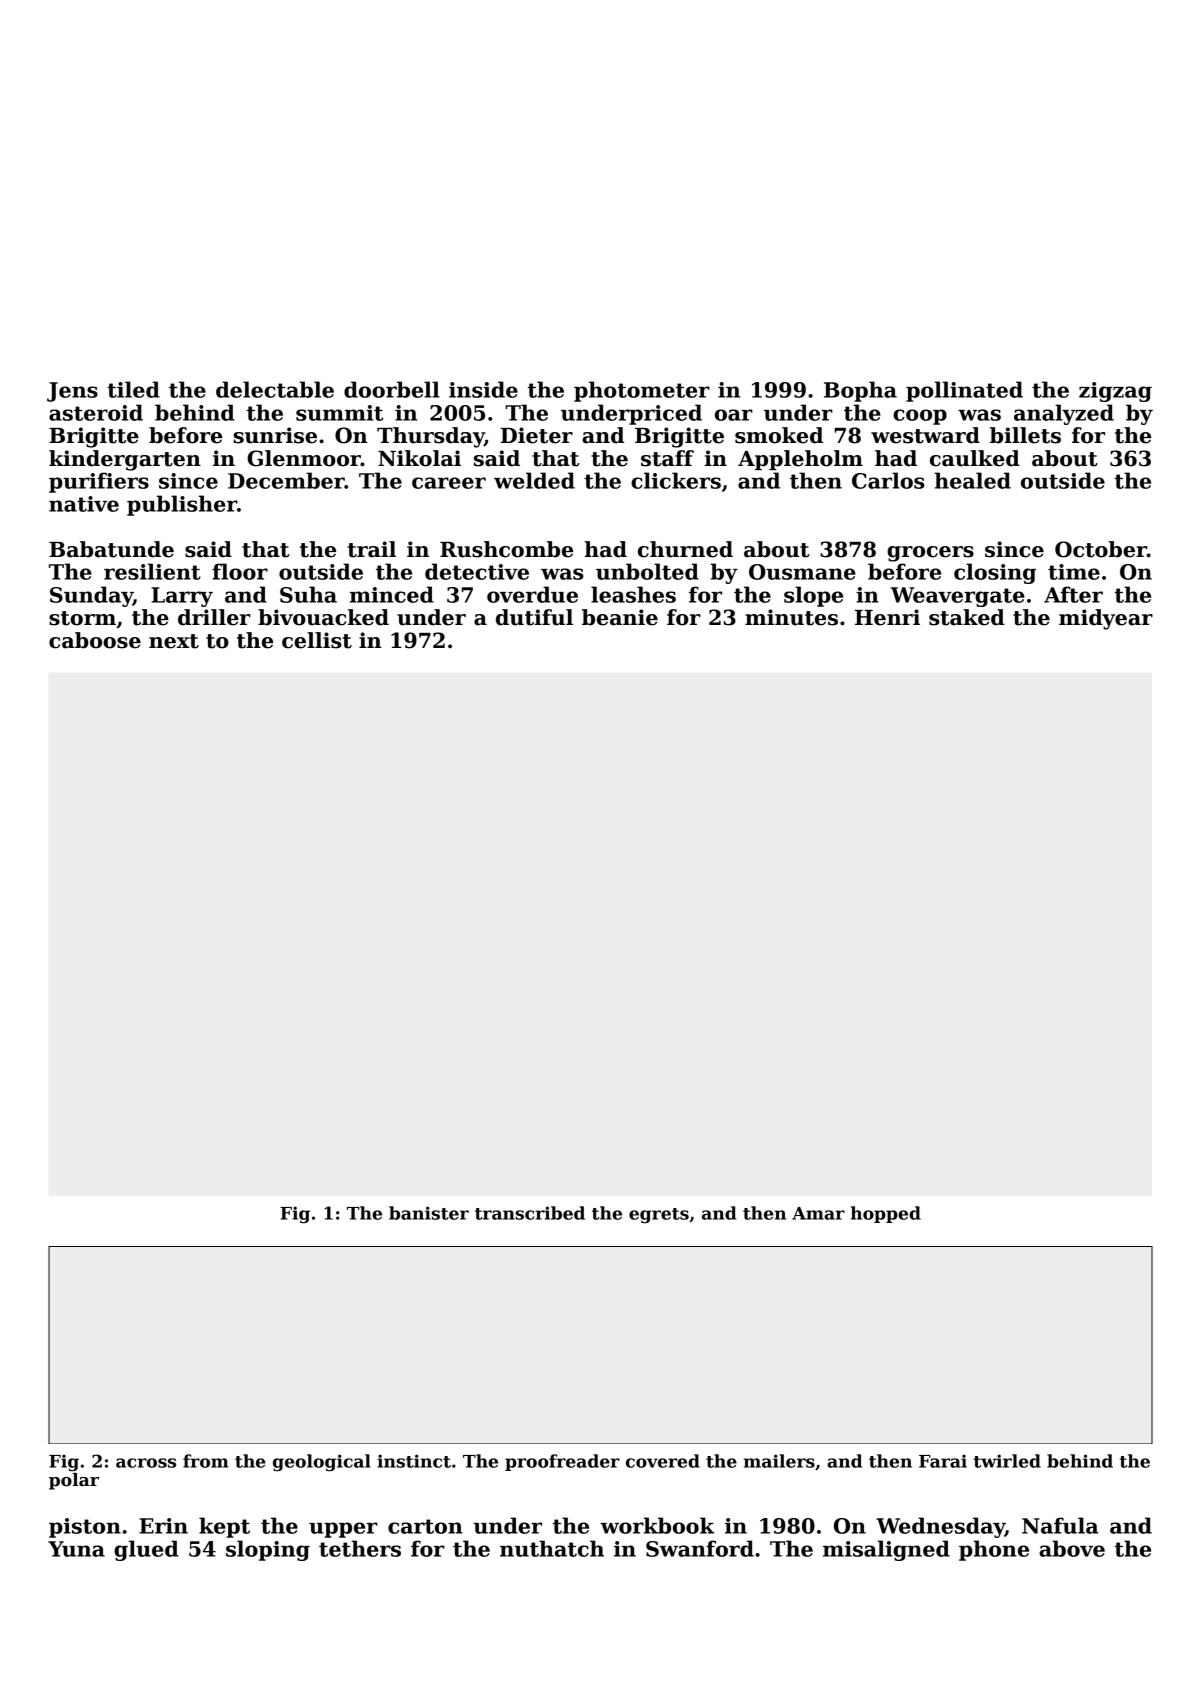 The image size is (1201, 1698). Describe the element at coordinates (530, 1213) in the screenshot. I see `transcribed` at that location.
